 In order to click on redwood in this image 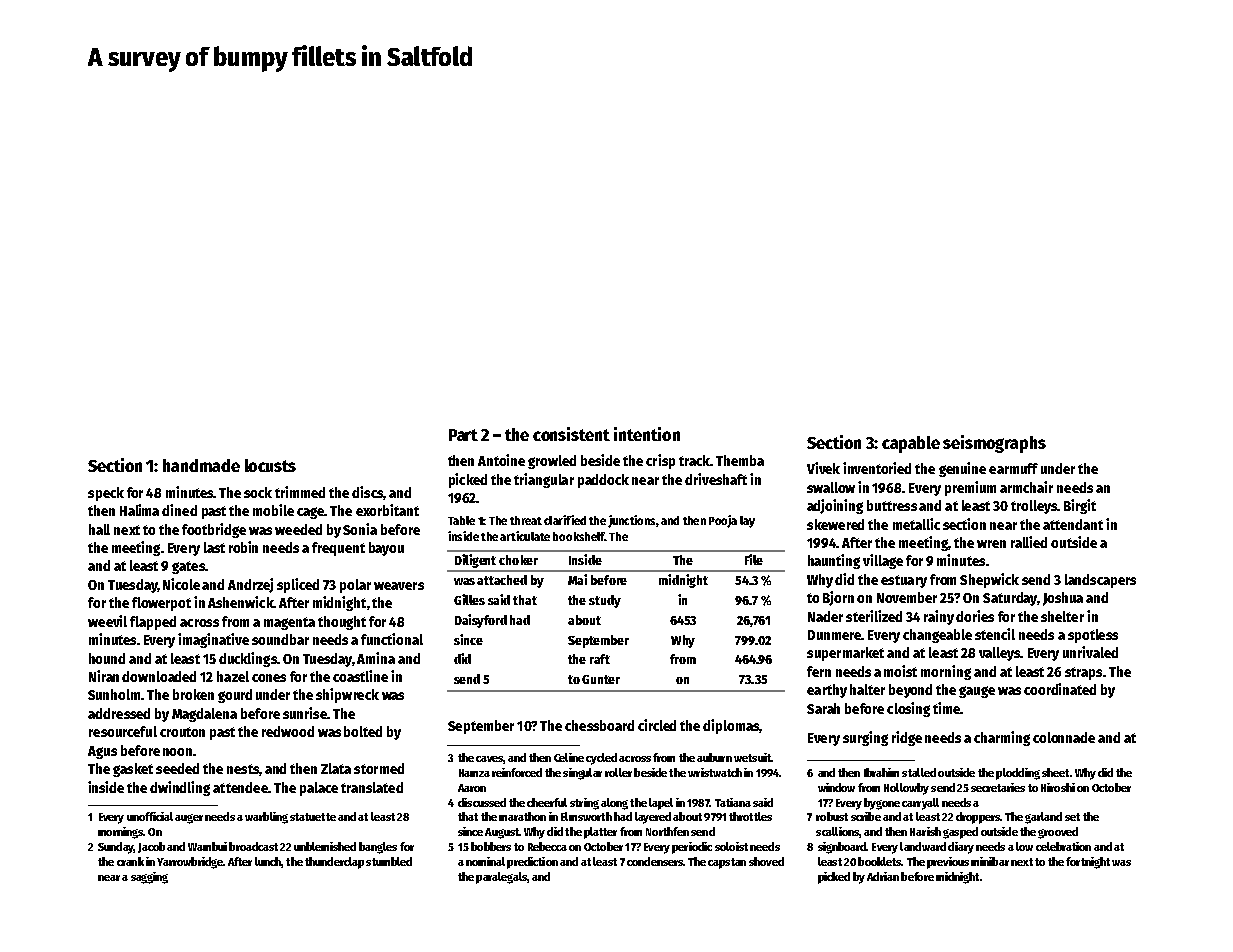, I will do `click(288, 731)`.
